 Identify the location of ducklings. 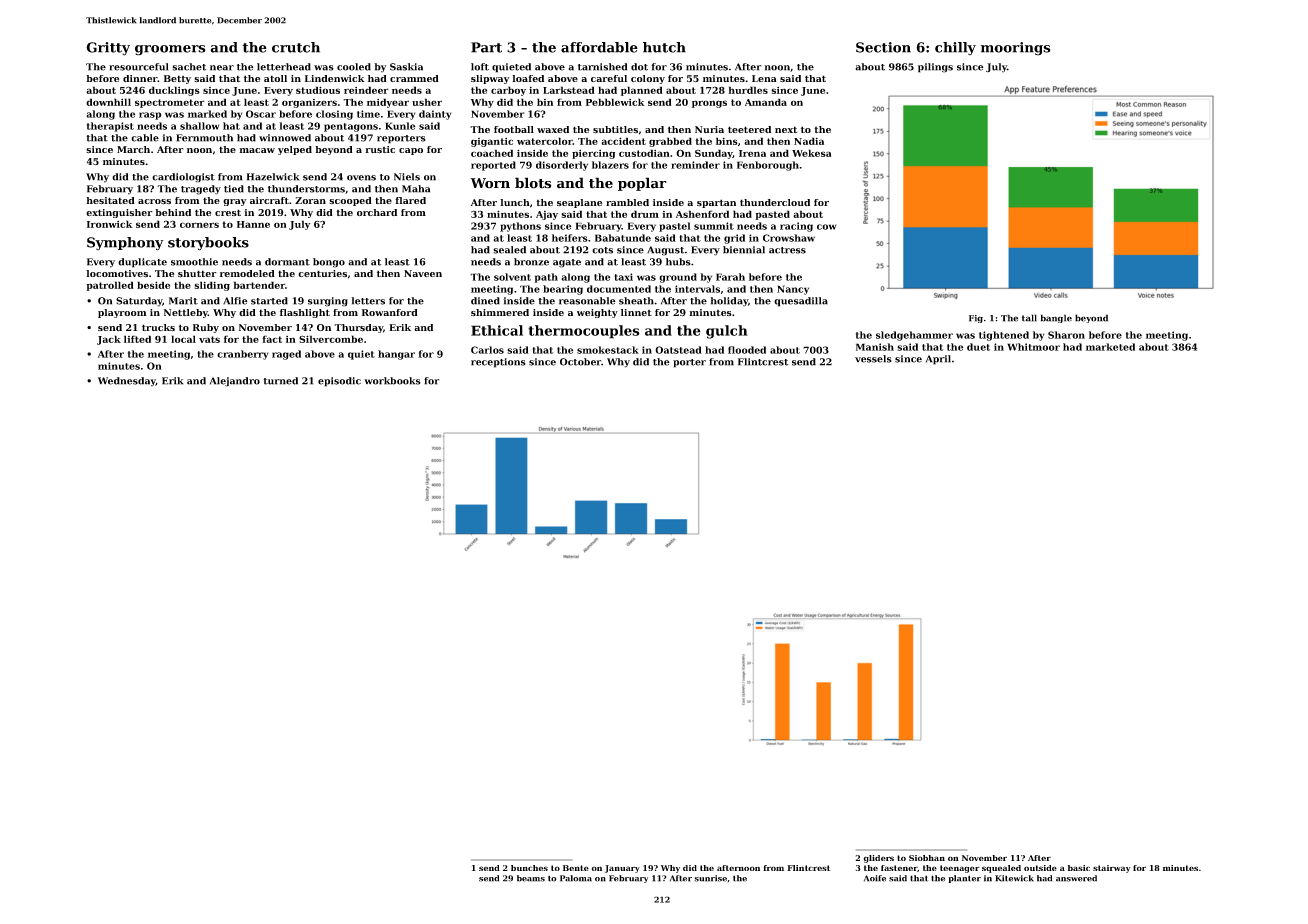
(174, 91).
